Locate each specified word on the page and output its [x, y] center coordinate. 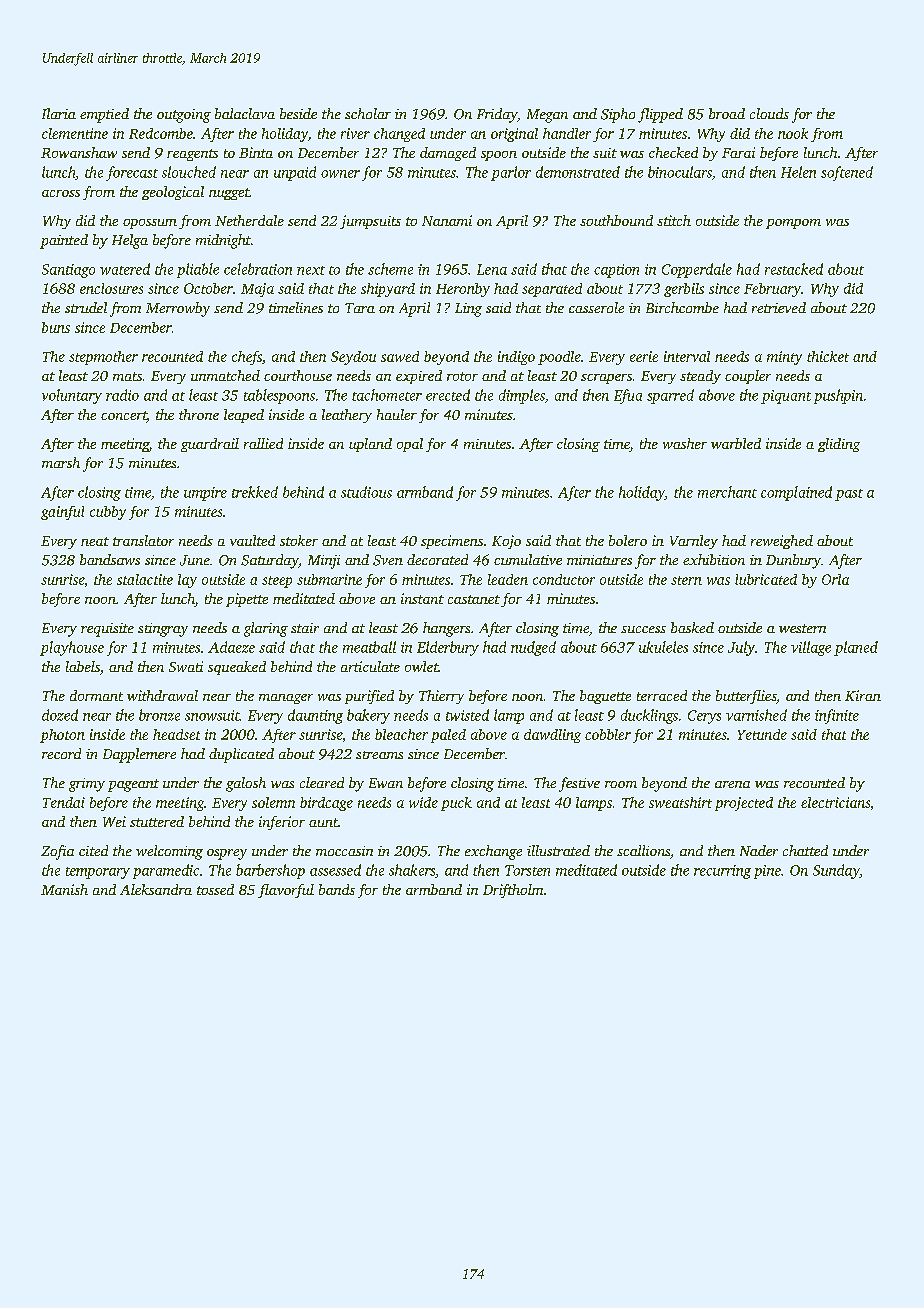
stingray [163, 630]
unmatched [225, 375]
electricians [835, 802]
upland [370, 445]
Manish [64, 889]
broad [727, 113]
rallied [263, 443]
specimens [452, 542]
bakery [368, 716]
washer [685, 443]
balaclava [245, 113]
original [514, 135]
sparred [670, 396]
